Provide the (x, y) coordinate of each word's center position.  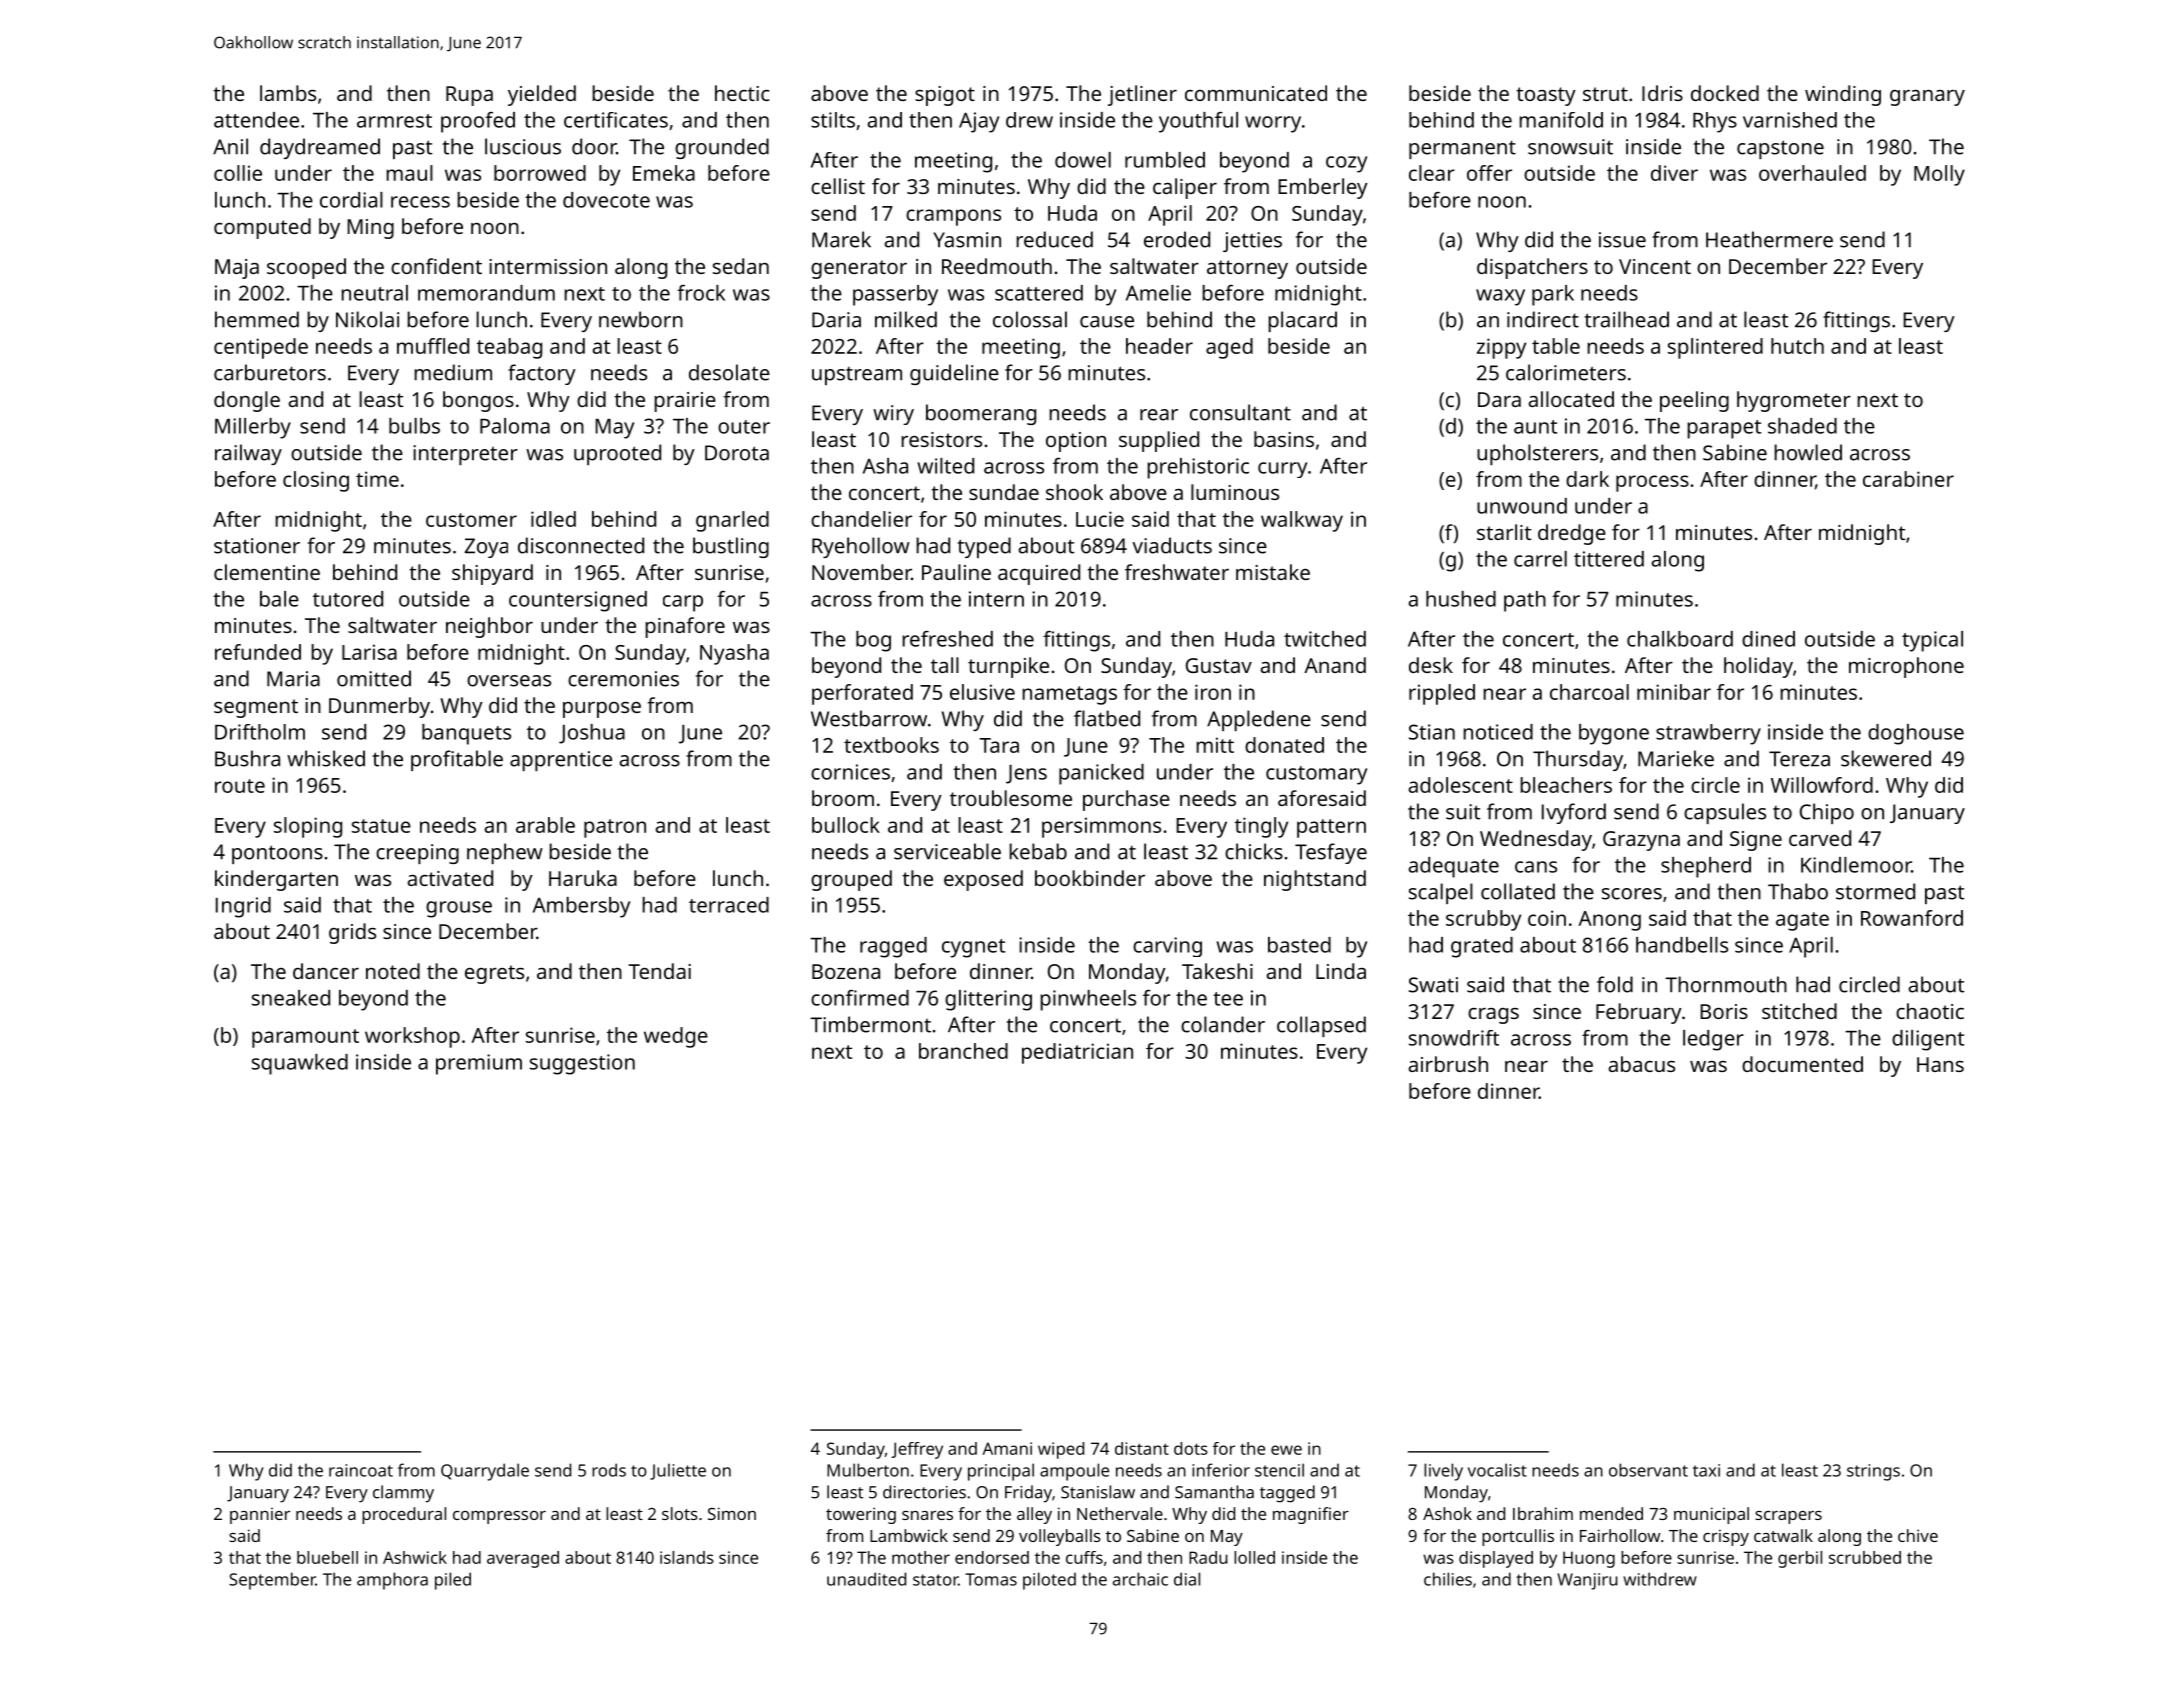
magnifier (1311, 1515)
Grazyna (1641, 841)
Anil (230, 146)
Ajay (979, 122)
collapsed (1321, 1026)
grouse (459, 909)
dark (1587, 479)
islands (687, 1557)
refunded (258, 652)
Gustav (1219, 665)
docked (1725, 93)
